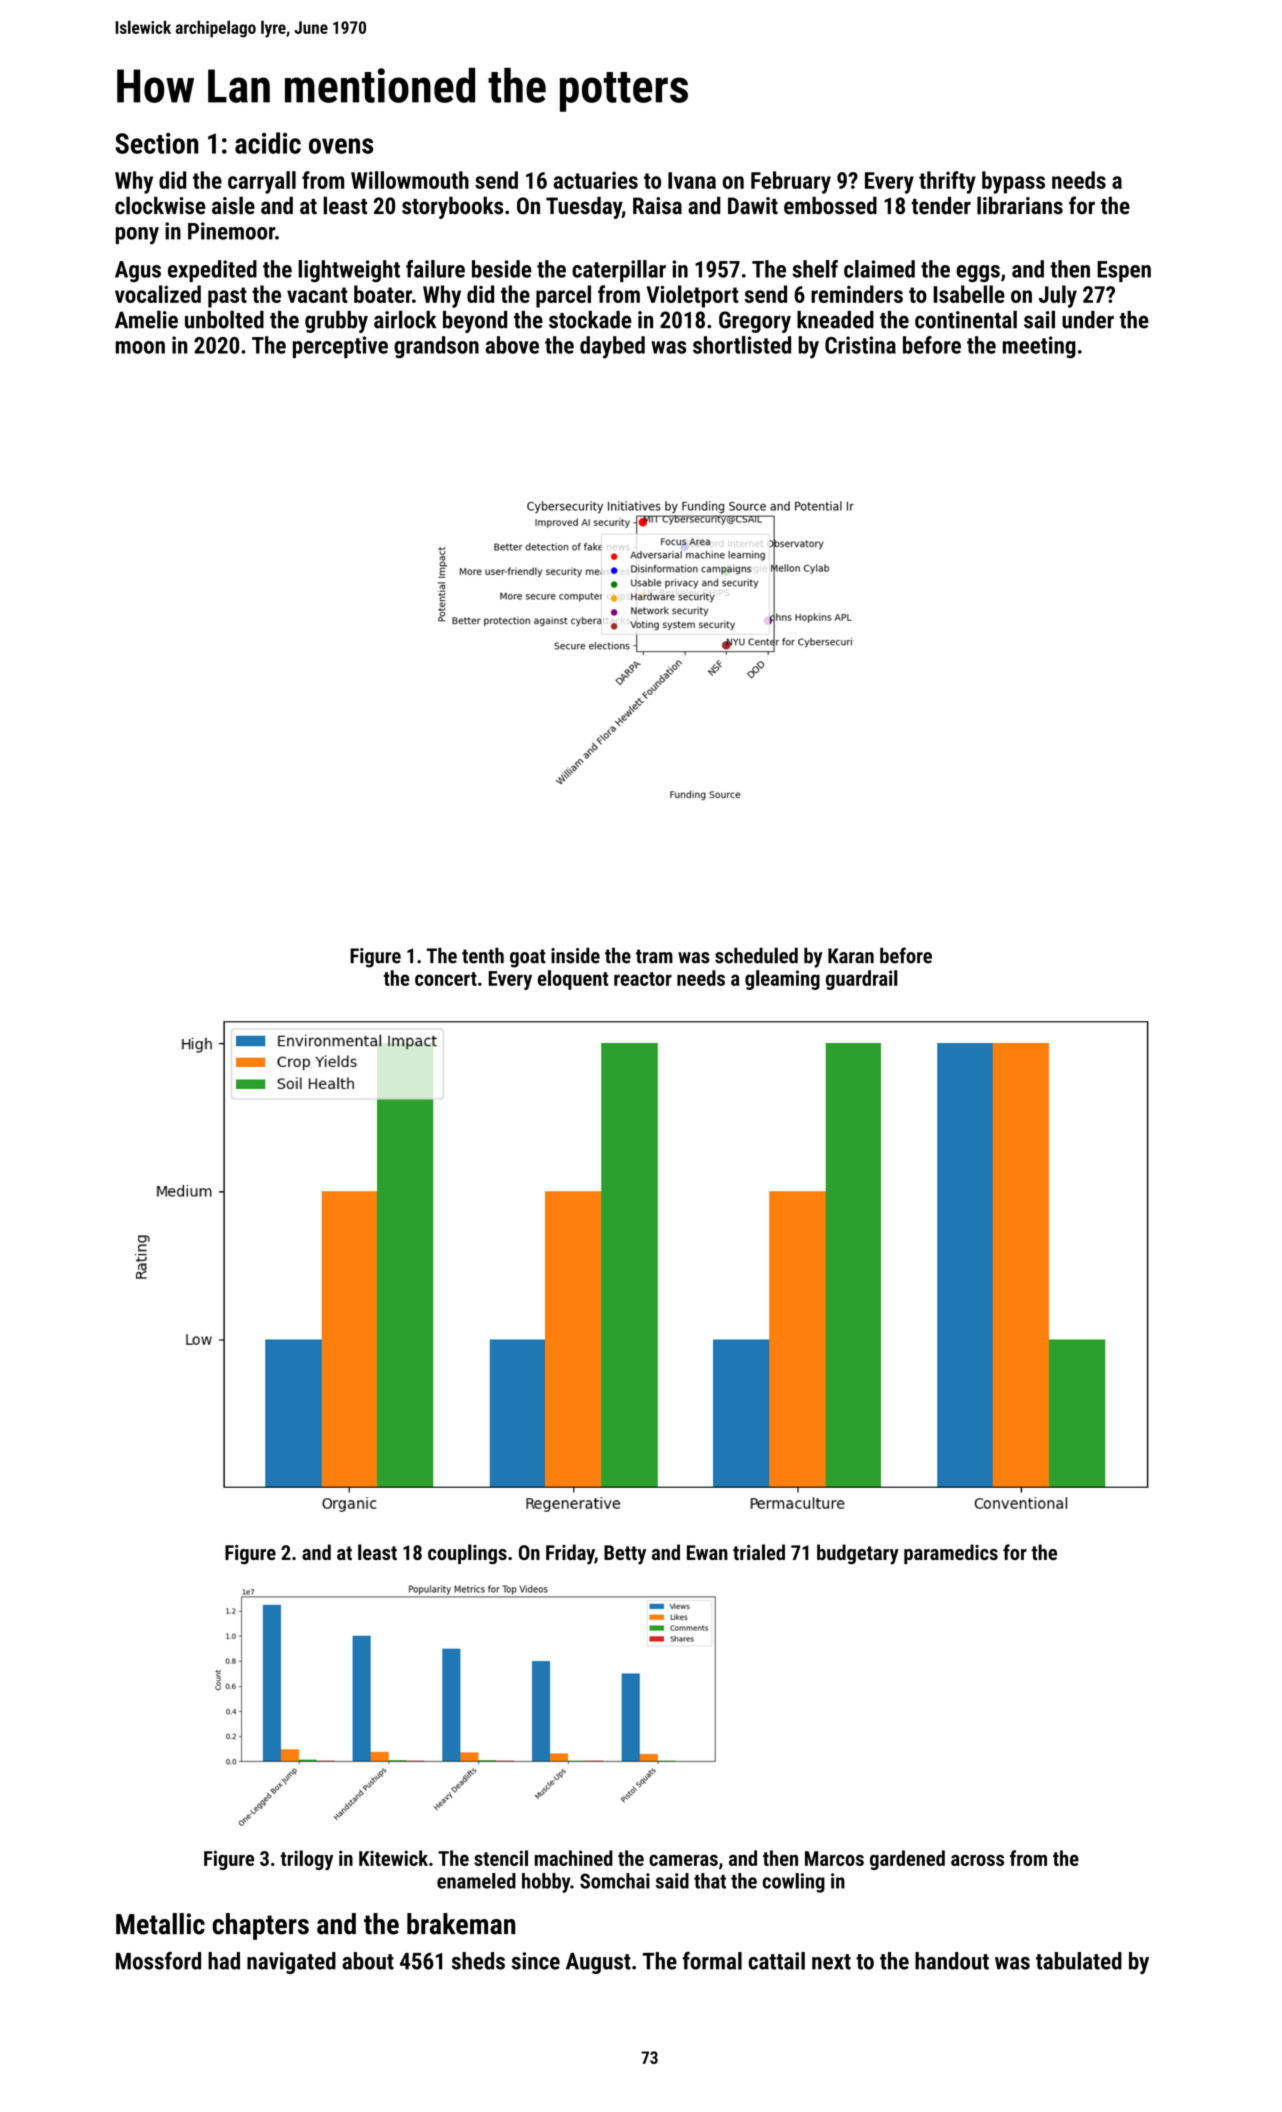  I want to click on daybed, so click(612, 347).
